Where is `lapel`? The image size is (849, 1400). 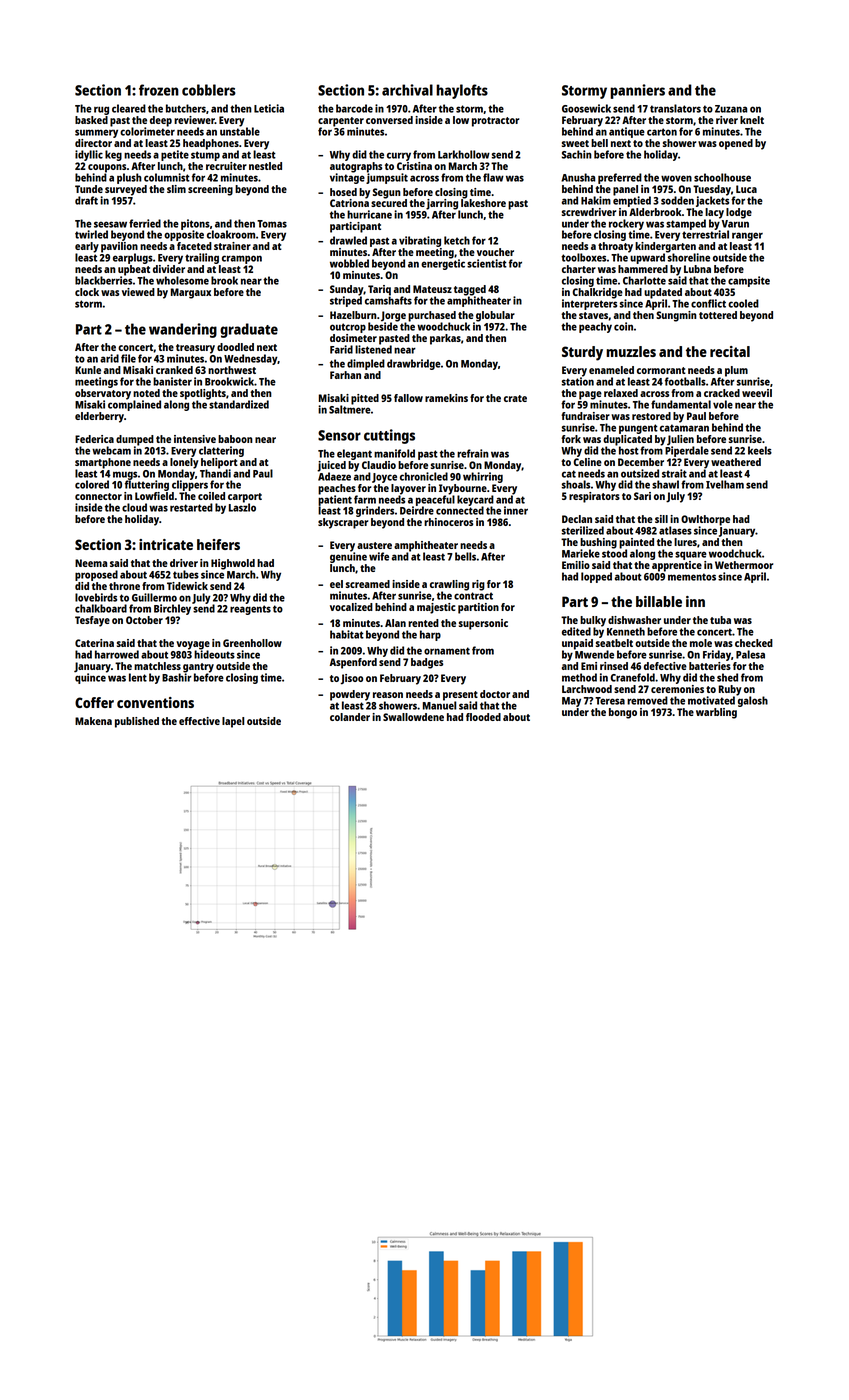 lapel is located at coordinates (233, 722).
